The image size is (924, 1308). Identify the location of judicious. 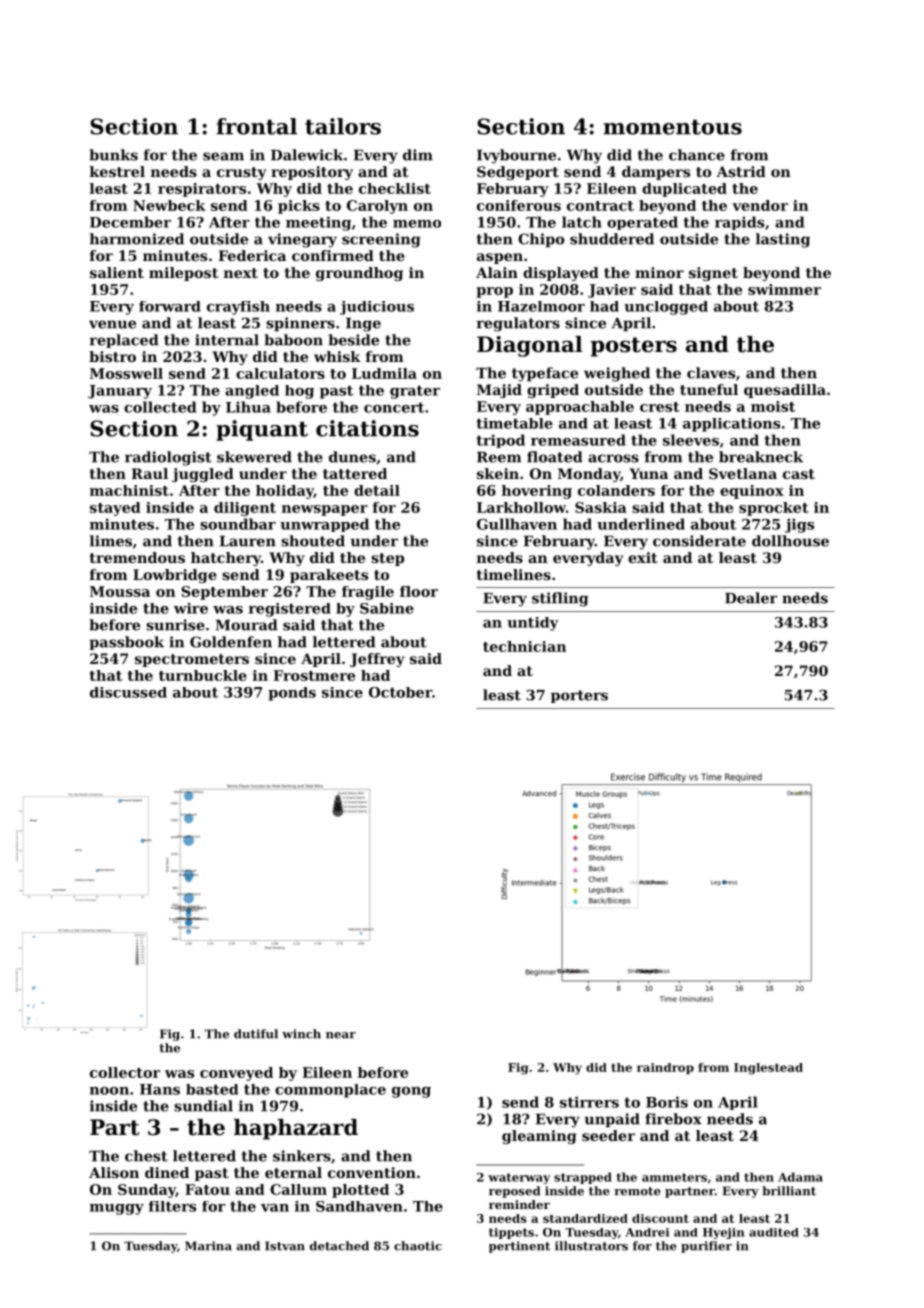
(377, 308).
